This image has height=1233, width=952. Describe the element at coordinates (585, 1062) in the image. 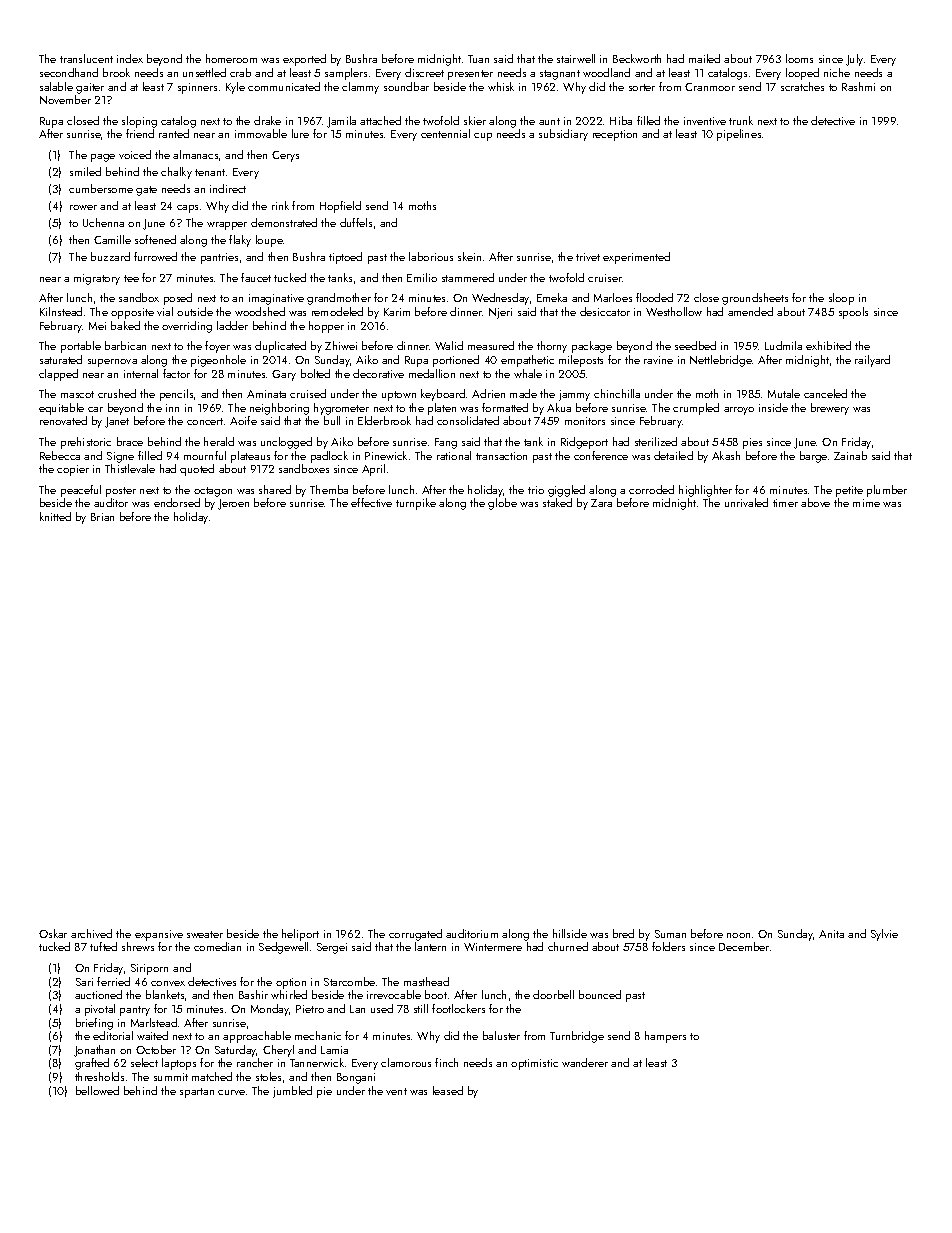

I see `wanderer` at that location.
